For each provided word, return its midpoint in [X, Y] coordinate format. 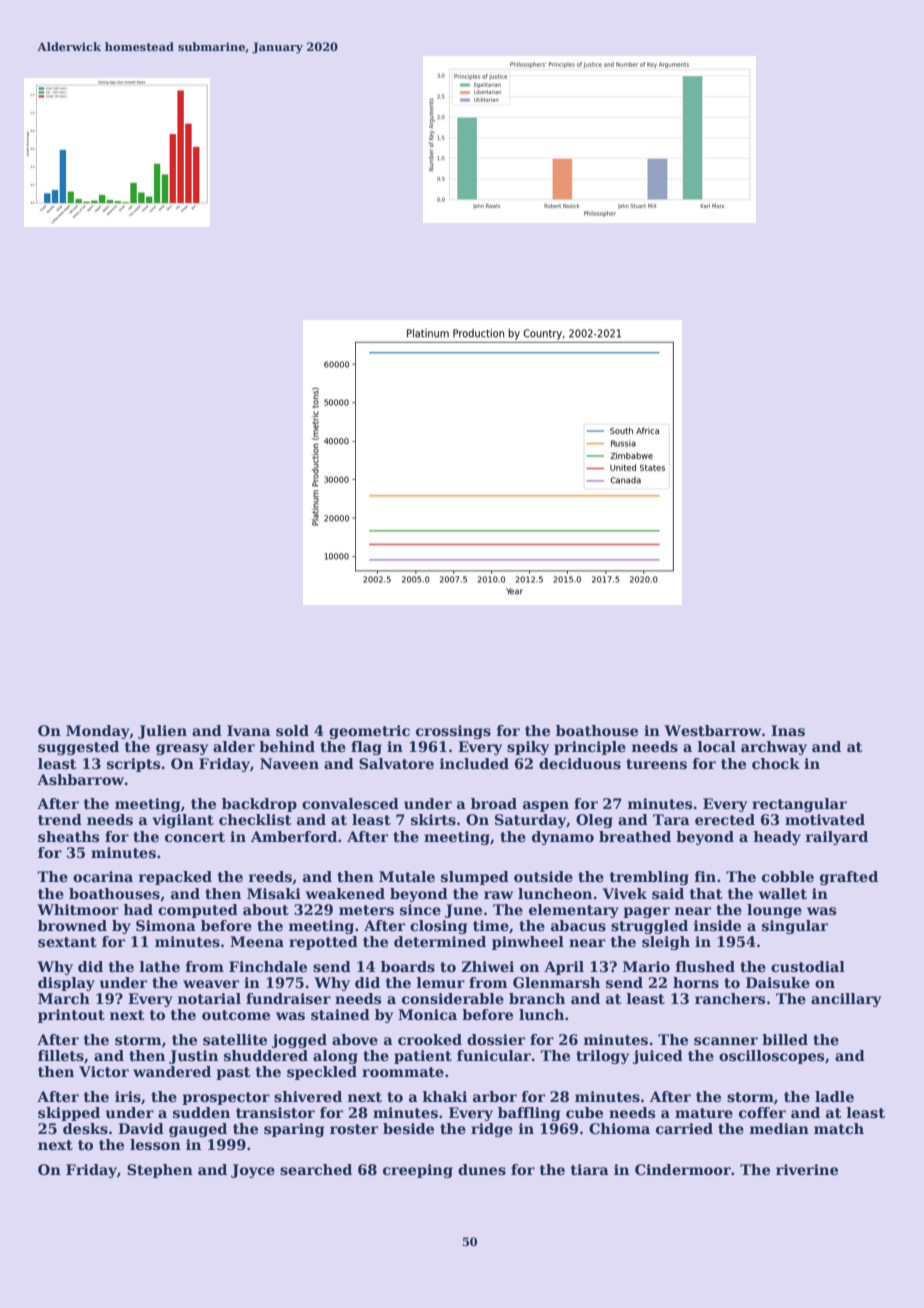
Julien [162, 732]
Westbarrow [712, 730]
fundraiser [288, 998]
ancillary [846, 1000]
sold [292, 730]
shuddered [266, 1055]
